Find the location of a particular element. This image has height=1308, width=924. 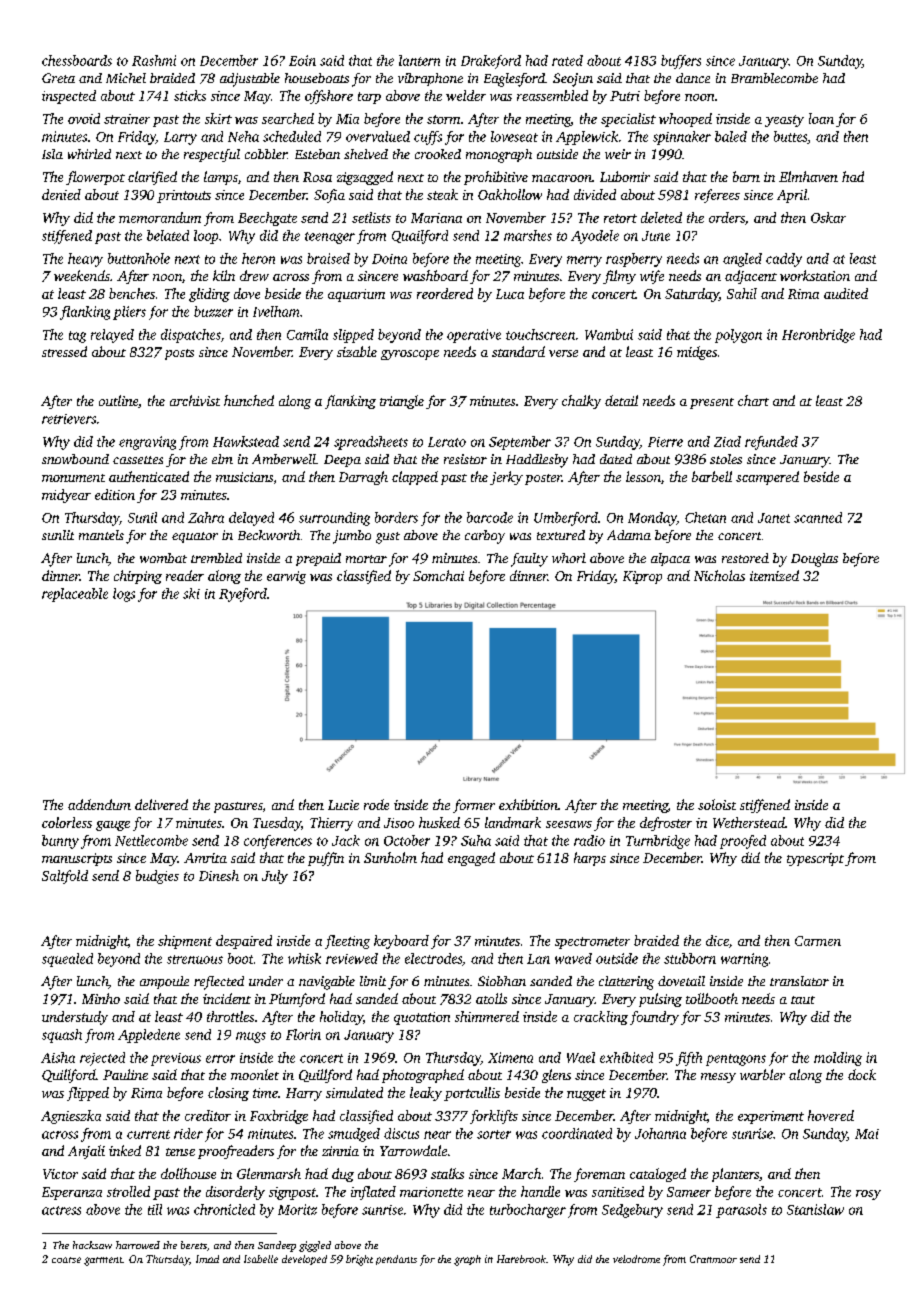

Ryeford is located at coordinates (243, 595).
